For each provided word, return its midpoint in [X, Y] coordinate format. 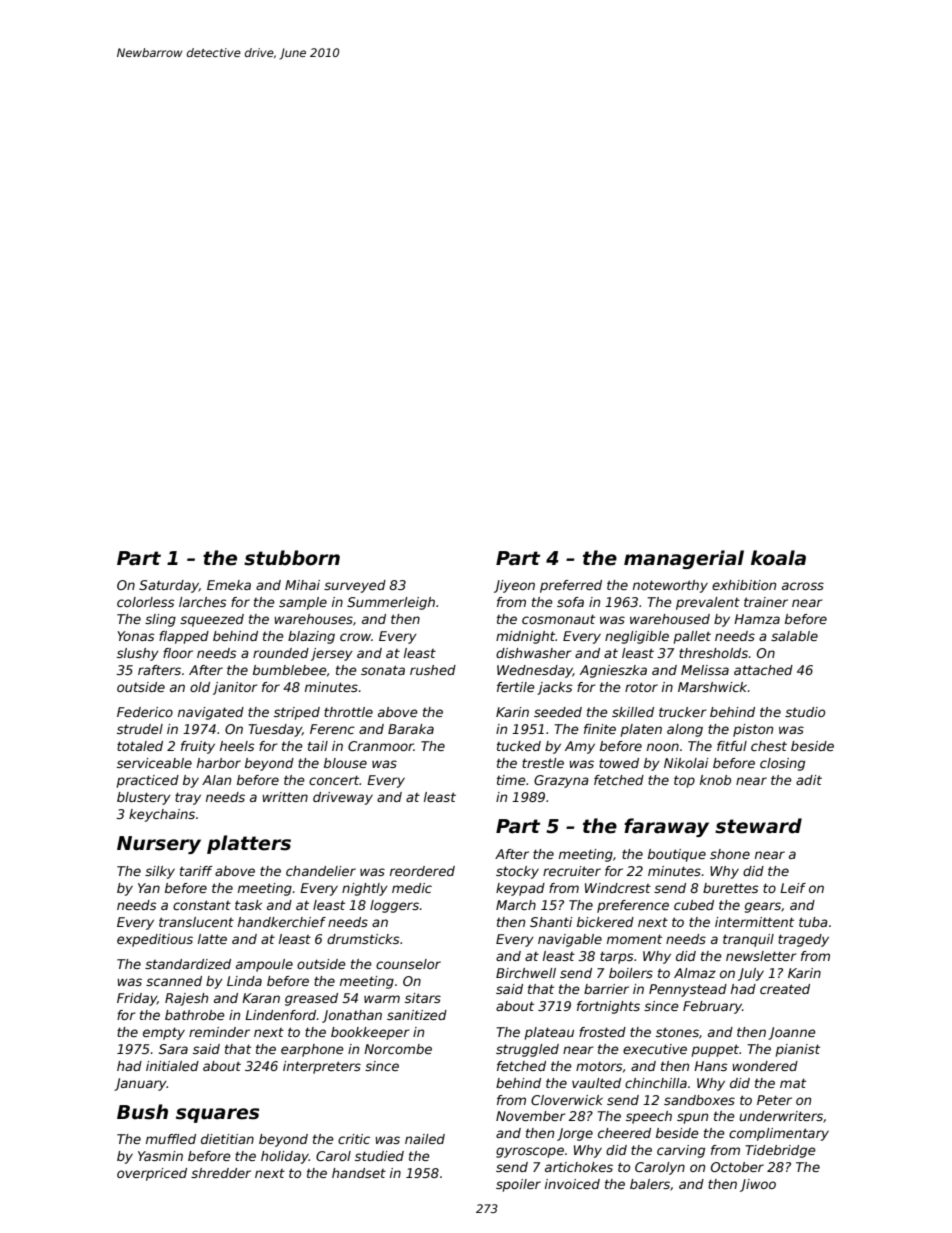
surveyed [355, 586]
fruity [198, 747]
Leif [793, 888]
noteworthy [670, 586]
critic [354, 1139]
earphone [312, 1050]
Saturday [169, 586]
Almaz [695, 973]
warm [382, 999]
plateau [549, 1033]
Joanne [792, 1033]
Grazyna [561, 781]
